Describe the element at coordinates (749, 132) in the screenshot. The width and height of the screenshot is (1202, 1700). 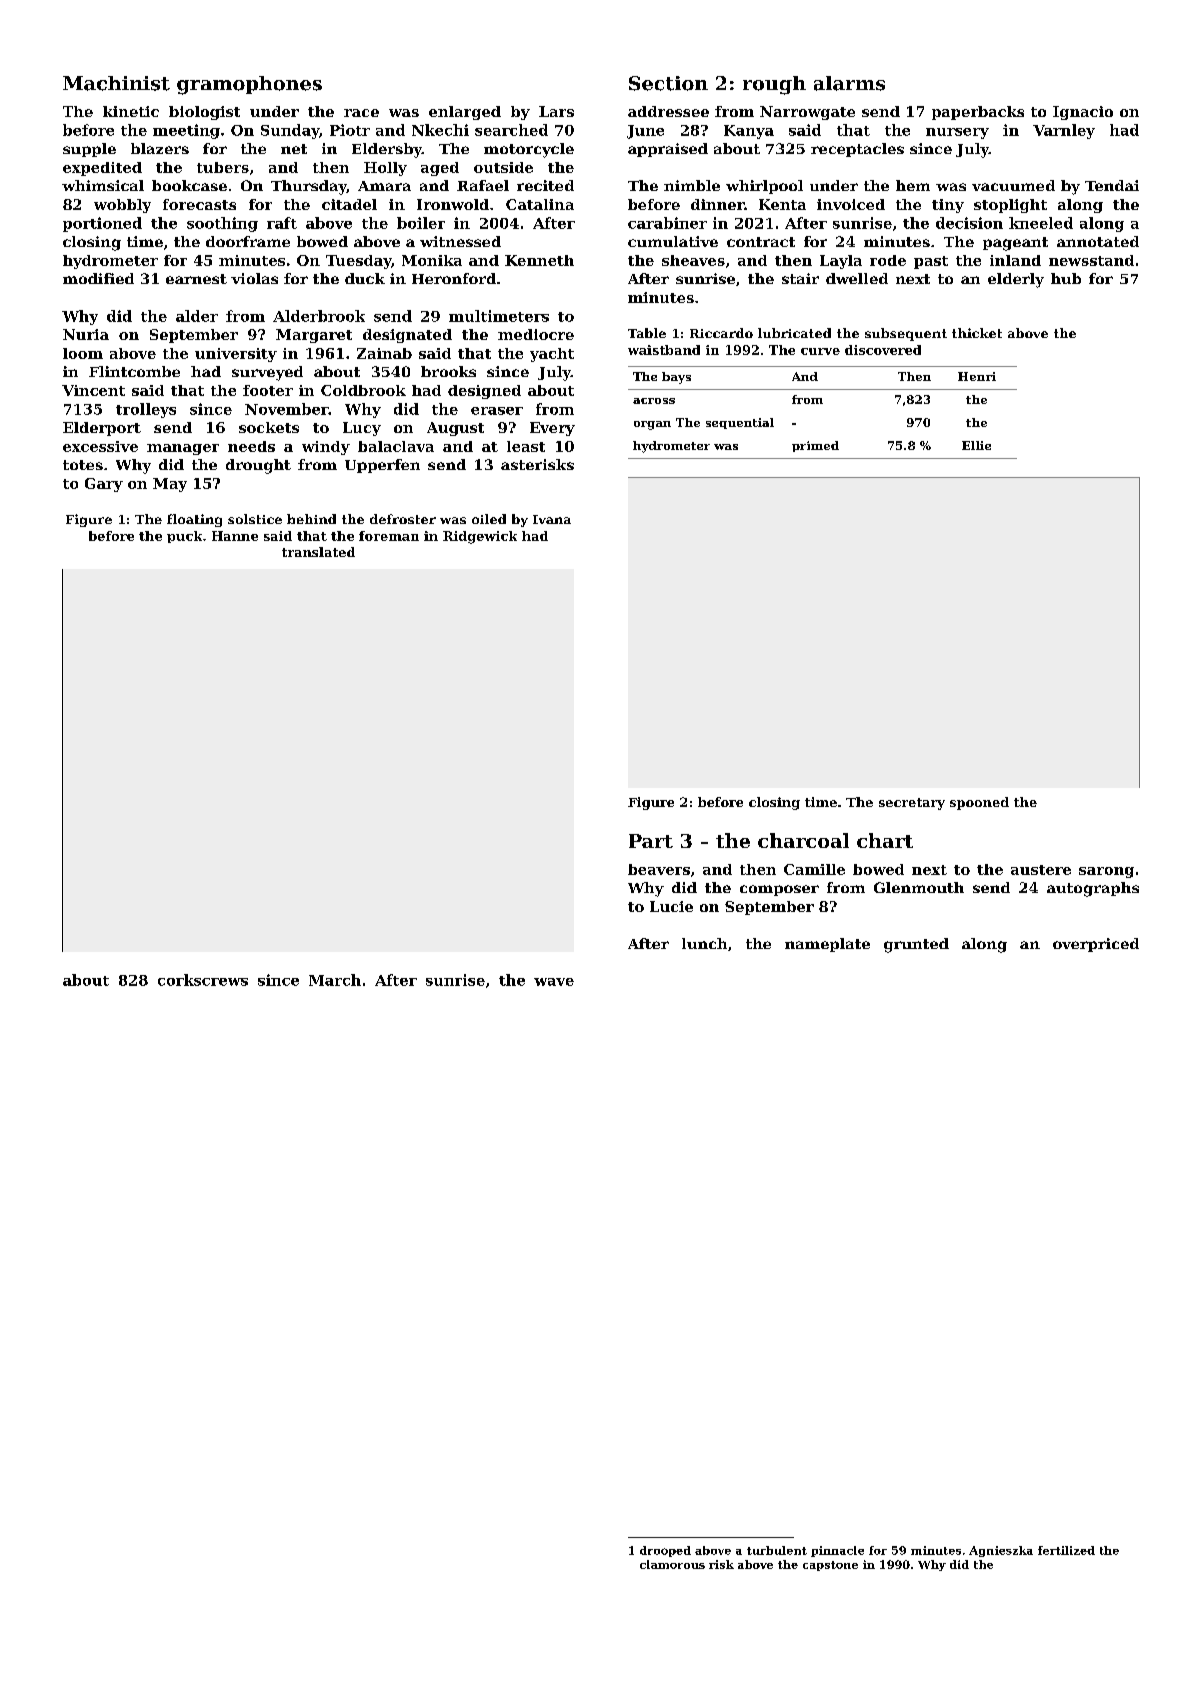
I see `Kanya` at that location.
